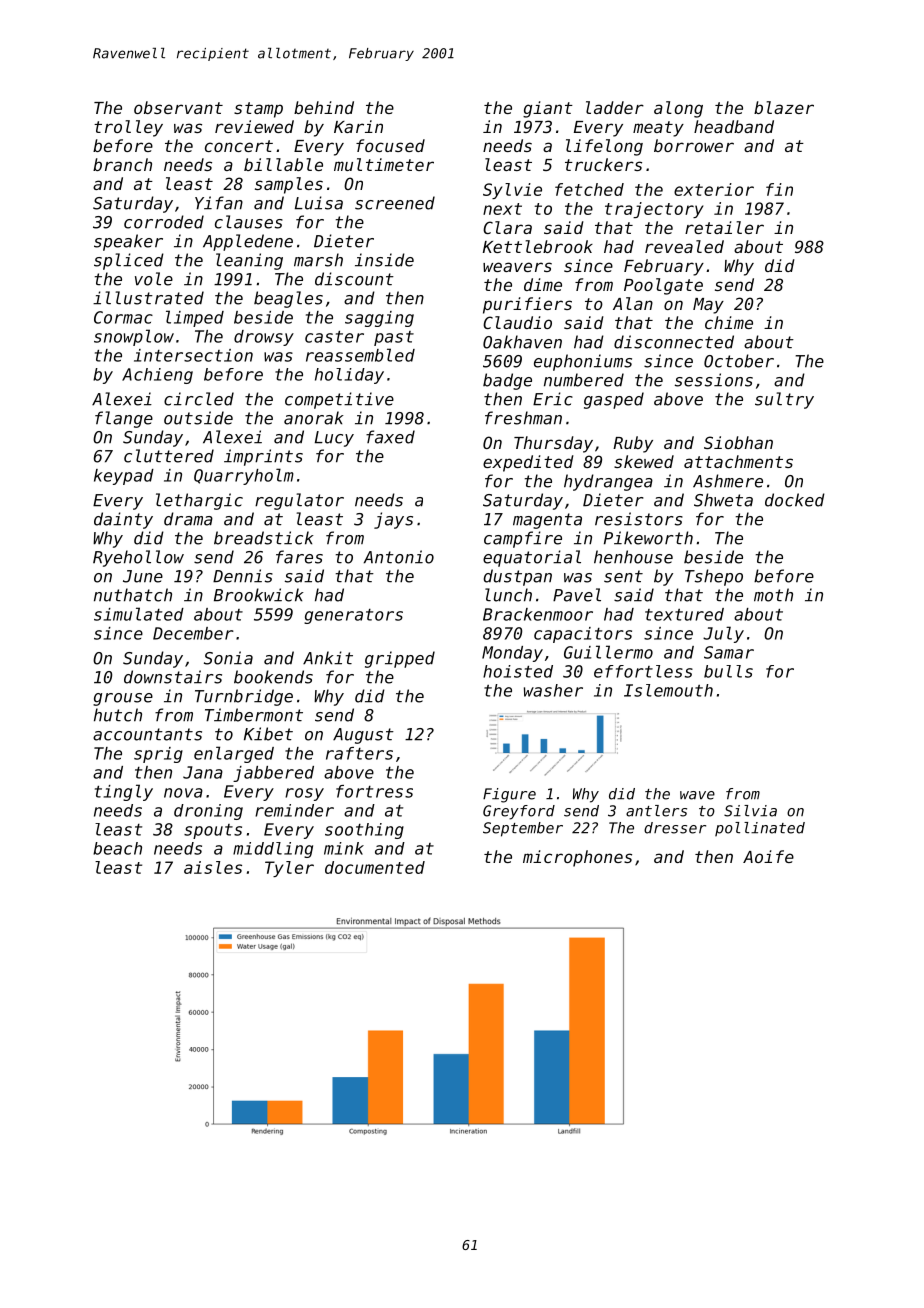  Describe the element at coordinates (178, 107) in the page. I see `observant` at that location.
